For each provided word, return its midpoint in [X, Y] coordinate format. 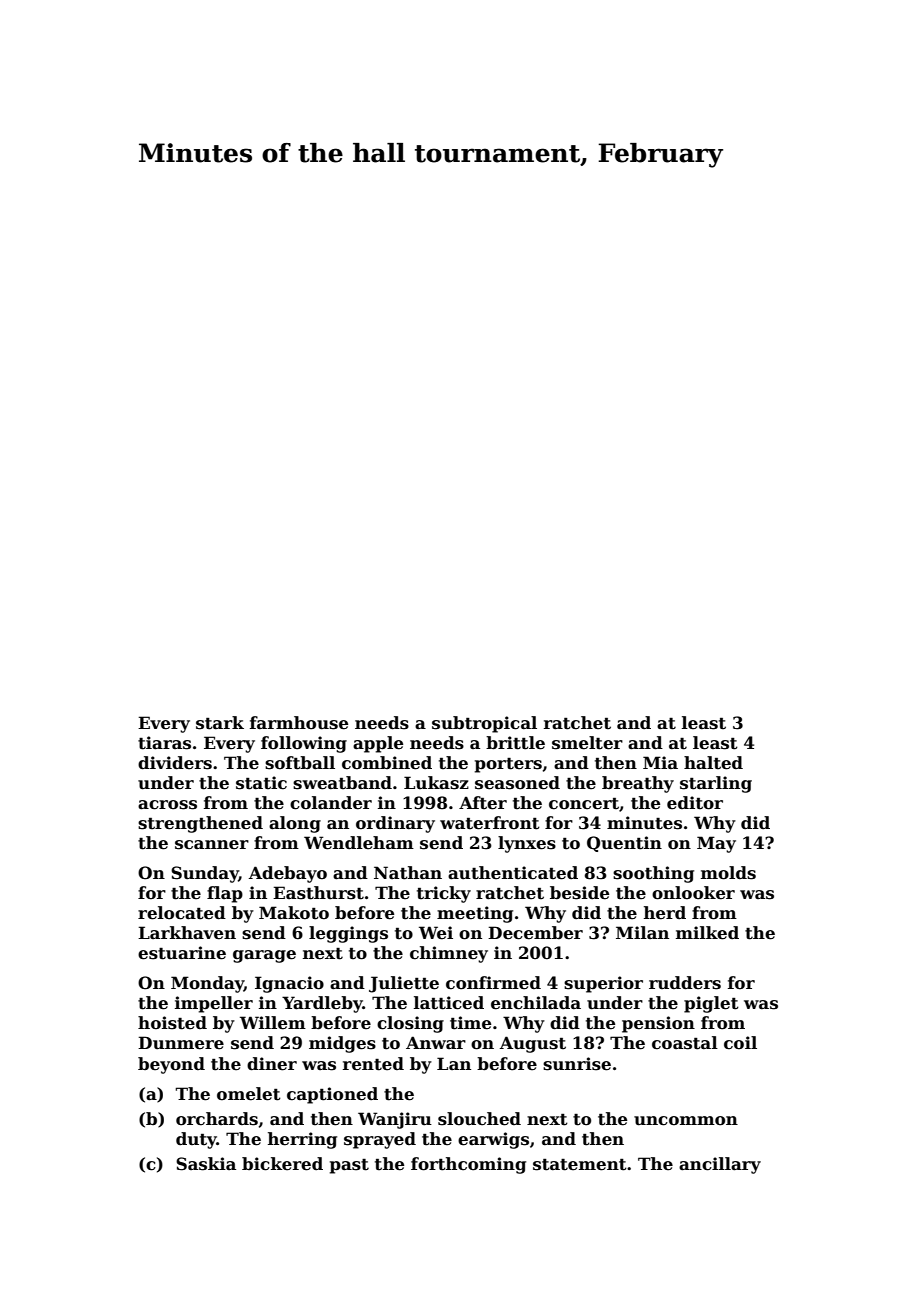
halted [713, 763]
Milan [642, 932]
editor [695, 803]
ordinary [395, 824]
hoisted [172, 1023]
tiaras [164, 743]
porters [508, 765]
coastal [685, 1043]
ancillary [720, 1165]
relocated [182, 913]
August [533, 1044]
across [167, 805]
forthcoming [468, 1165]
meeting [475, 914]
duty [196, 1140]
